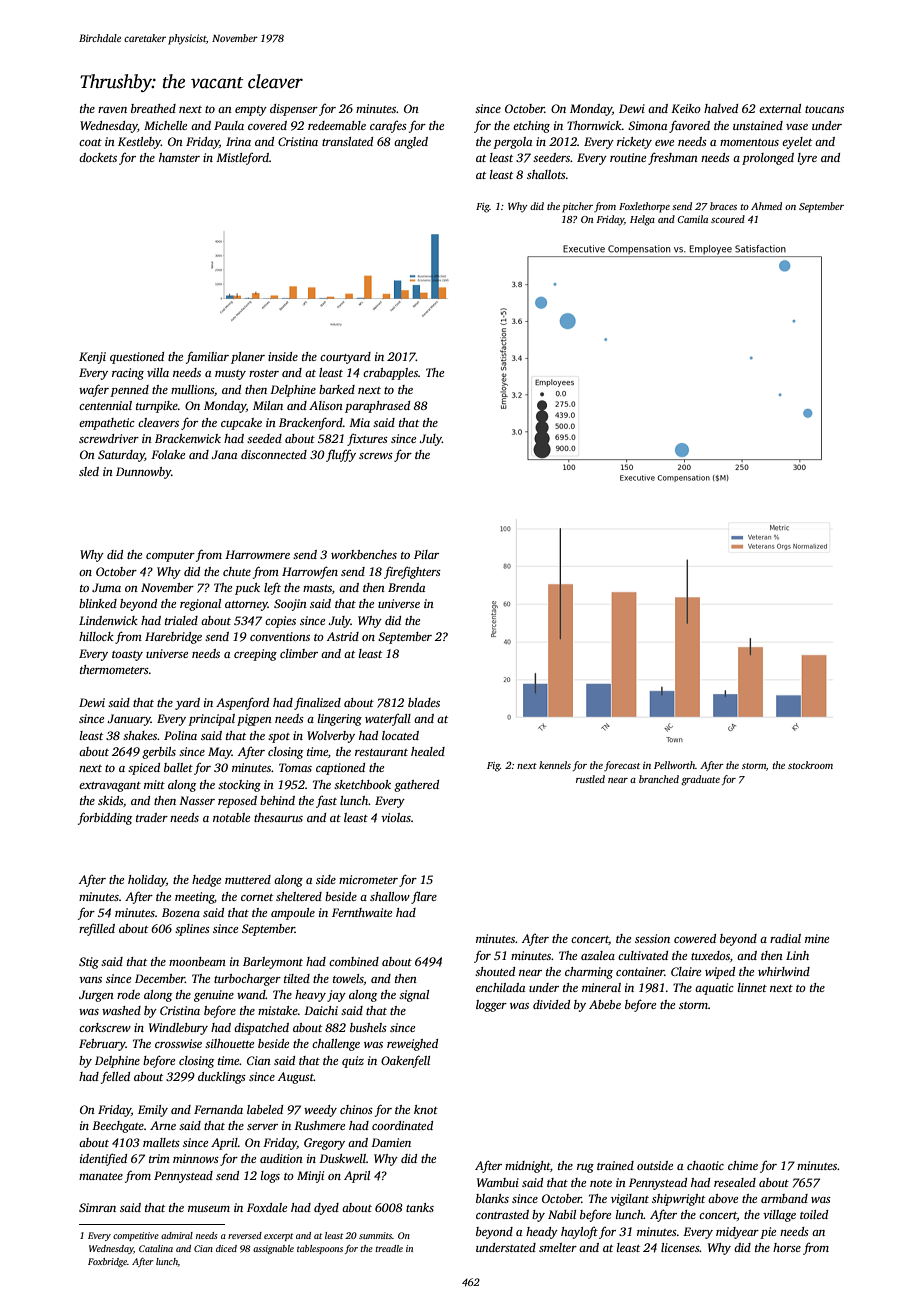  I want to click on stockroom, so click(810, 765).
